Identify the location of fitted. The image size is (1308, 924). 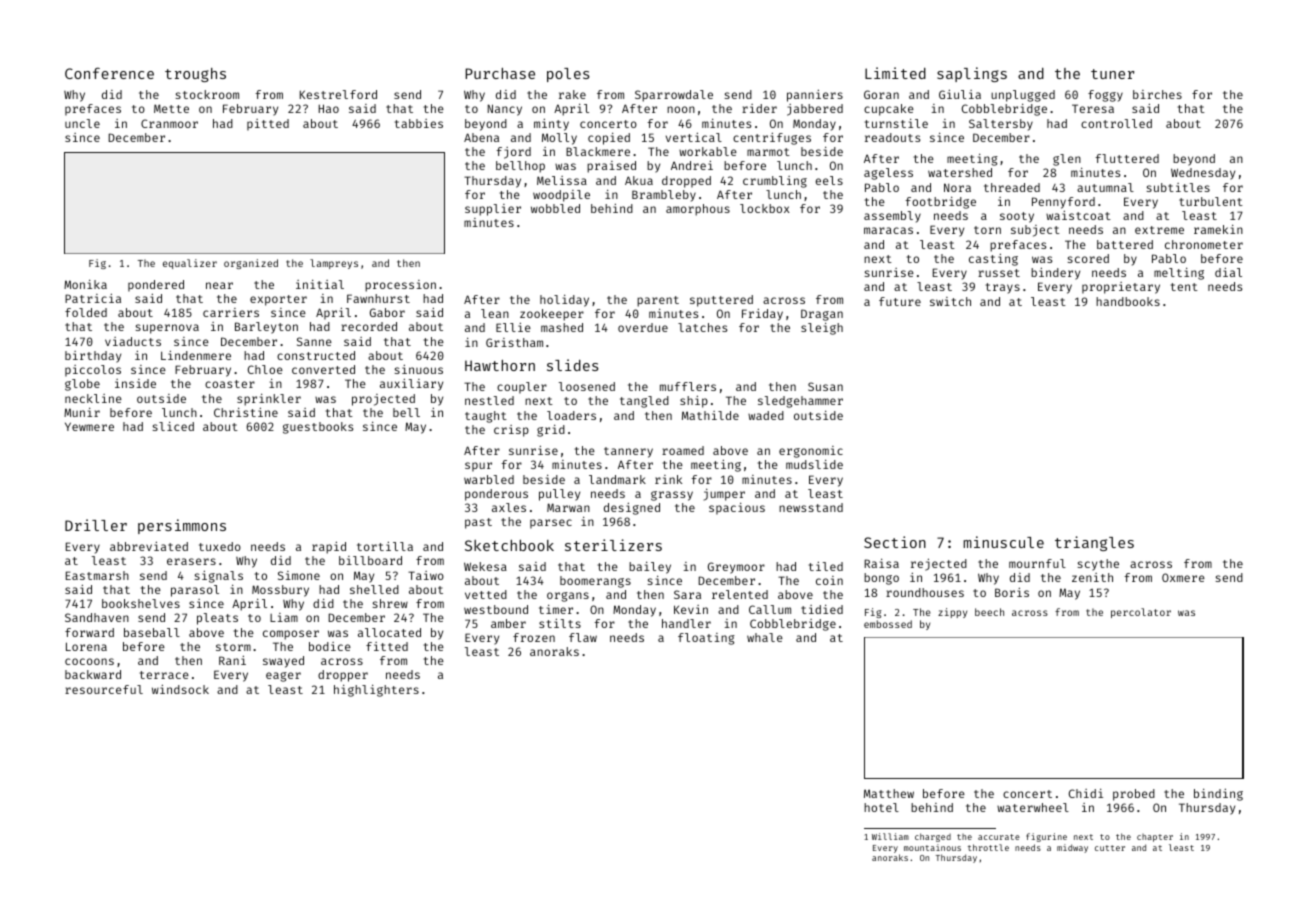
(387, 646).
